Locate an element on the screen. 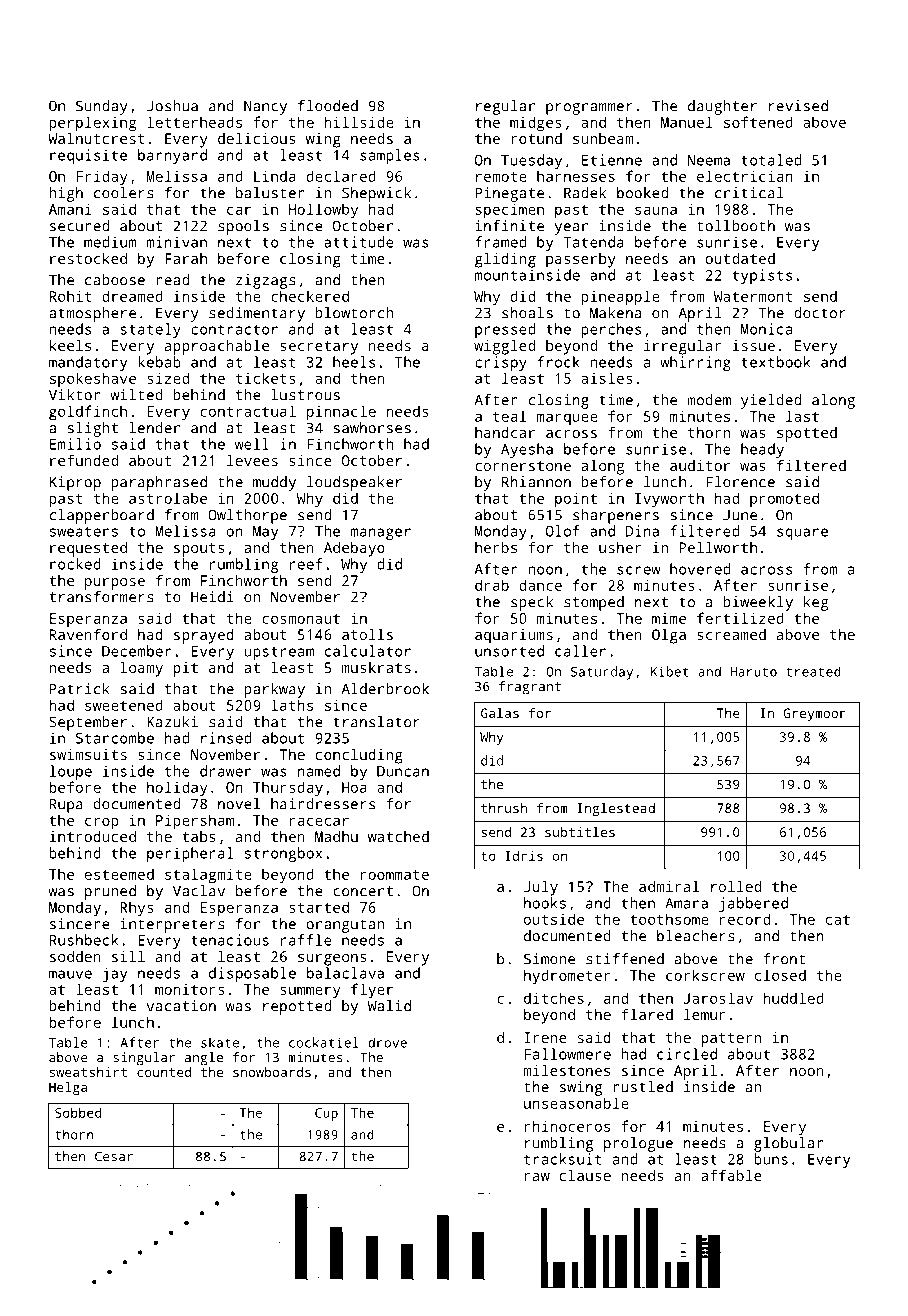 This screenshot has height=1316, width=908. framed is located at coordinates (500, 242).
